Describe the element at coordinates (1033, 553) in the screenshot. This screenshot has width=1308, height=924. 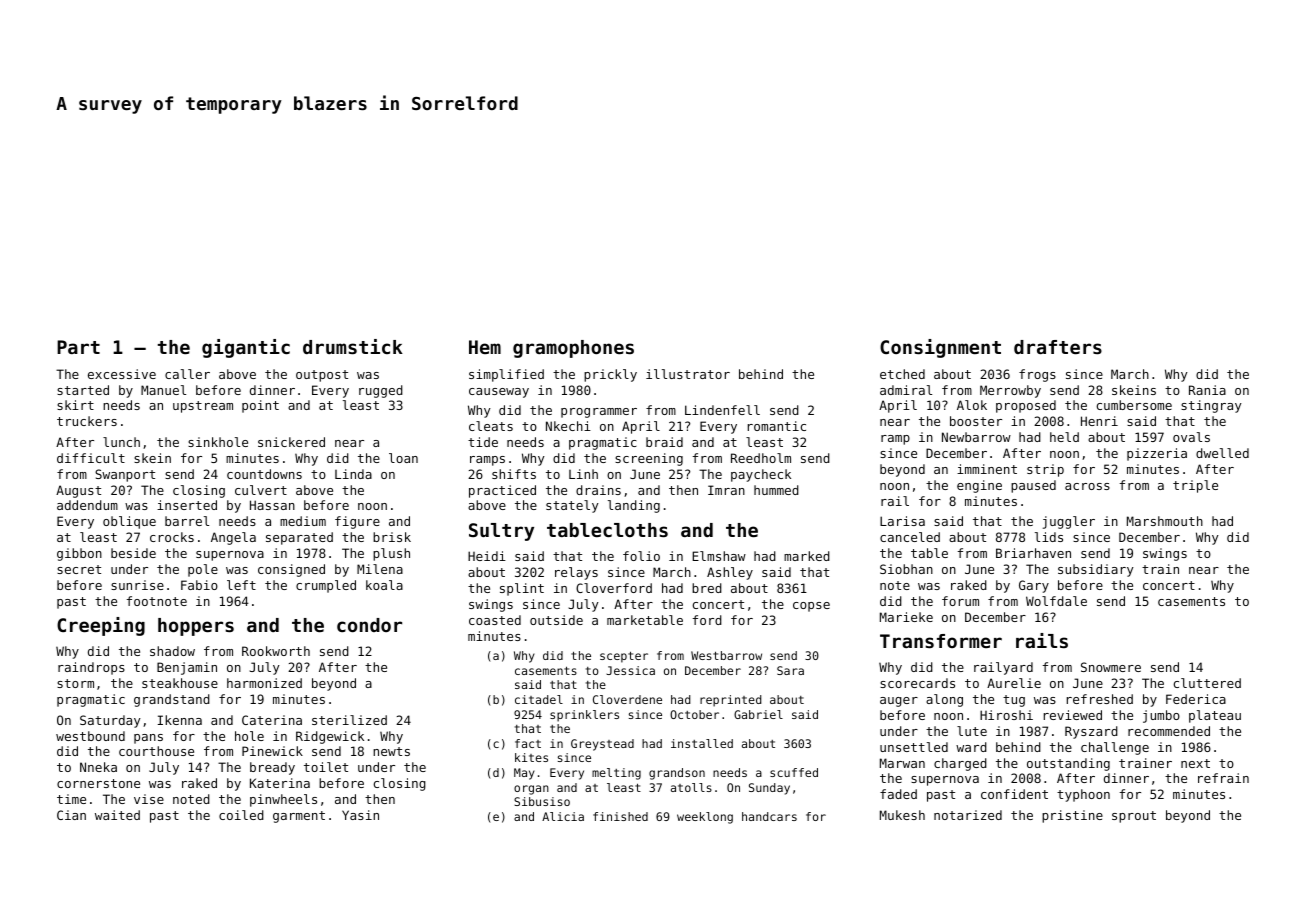
I see `Briarhaven` at that location.
